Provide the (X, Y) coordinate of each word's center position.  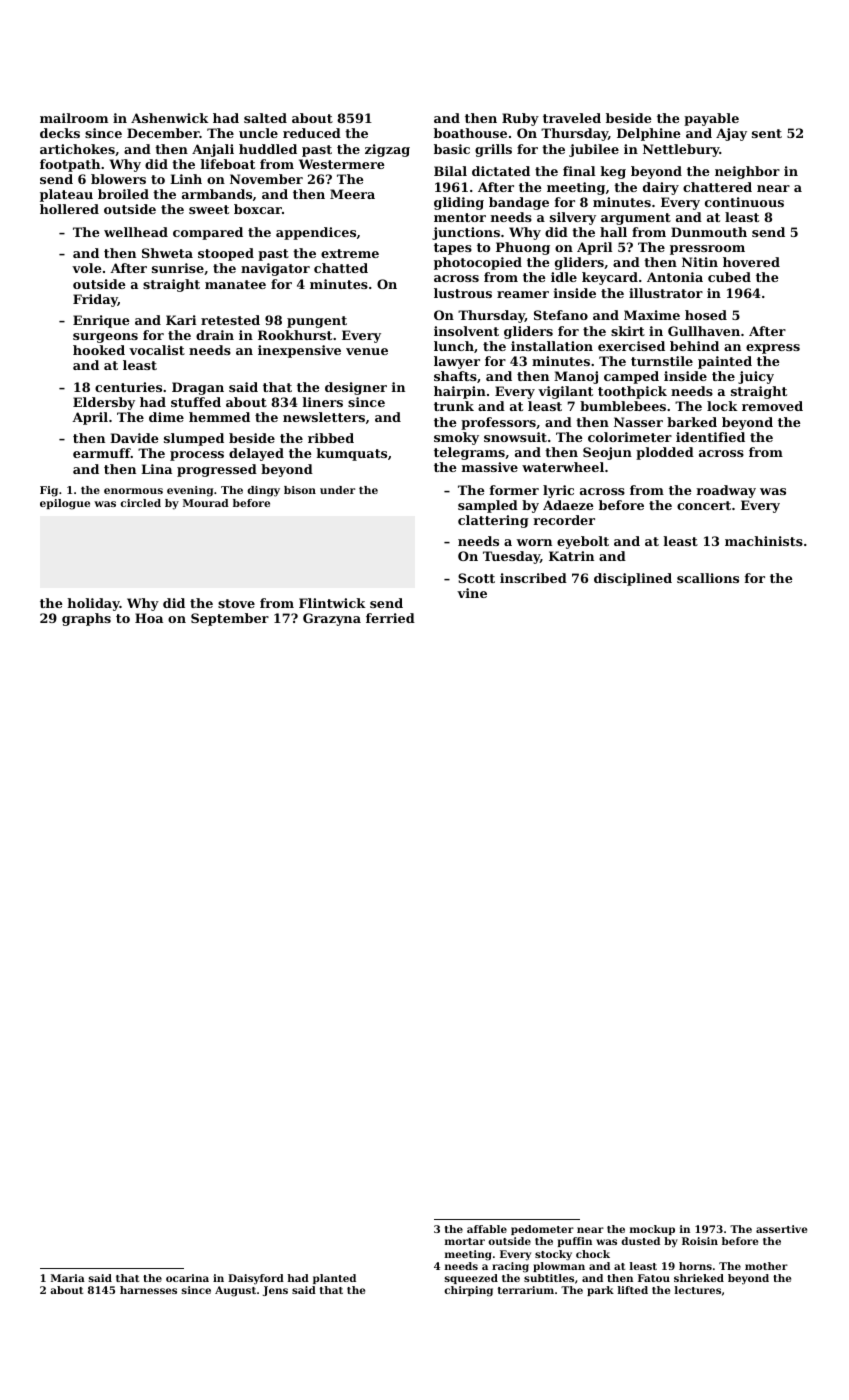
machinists (764, 541)
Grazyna (332, 619)
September (230, 619)
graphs (86, 619)
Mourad (206, 503)
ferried (390, 618)
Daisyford (256, 1279)
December (163, 133)
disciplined (633, 579)
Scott (476, 578)
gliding (459, 203)
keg (613, 172)
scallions (708, 578)
